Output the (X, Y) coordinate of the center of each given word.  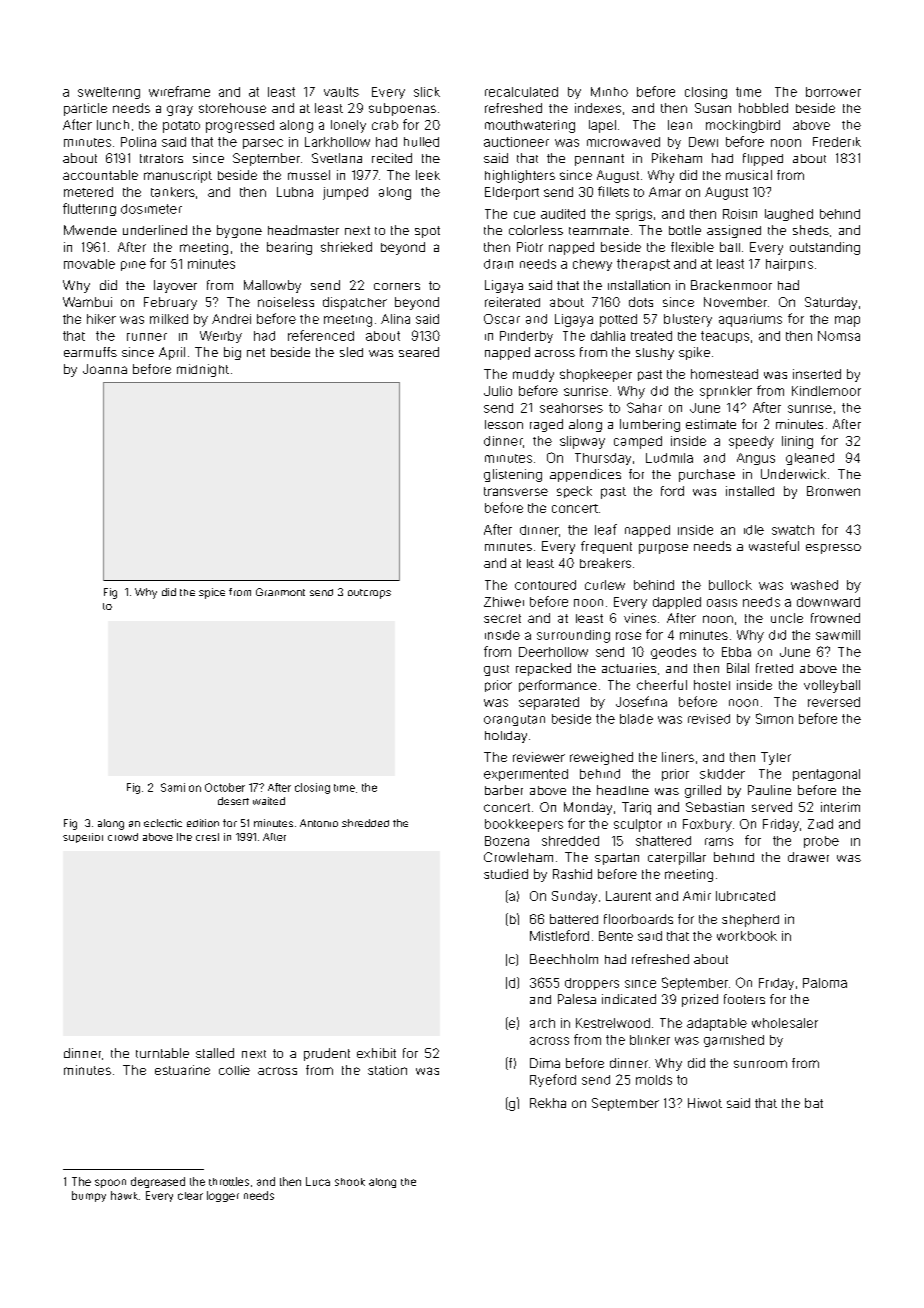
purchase (707, 475)
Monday (588, 808)
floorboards (638, 919)
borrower (833, 92)
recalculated (521, 92)
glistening (513, 475)
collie (234, 1070)
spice (212, 593)
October (225, 787)
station (387, 1070)
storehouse (232, 108)
